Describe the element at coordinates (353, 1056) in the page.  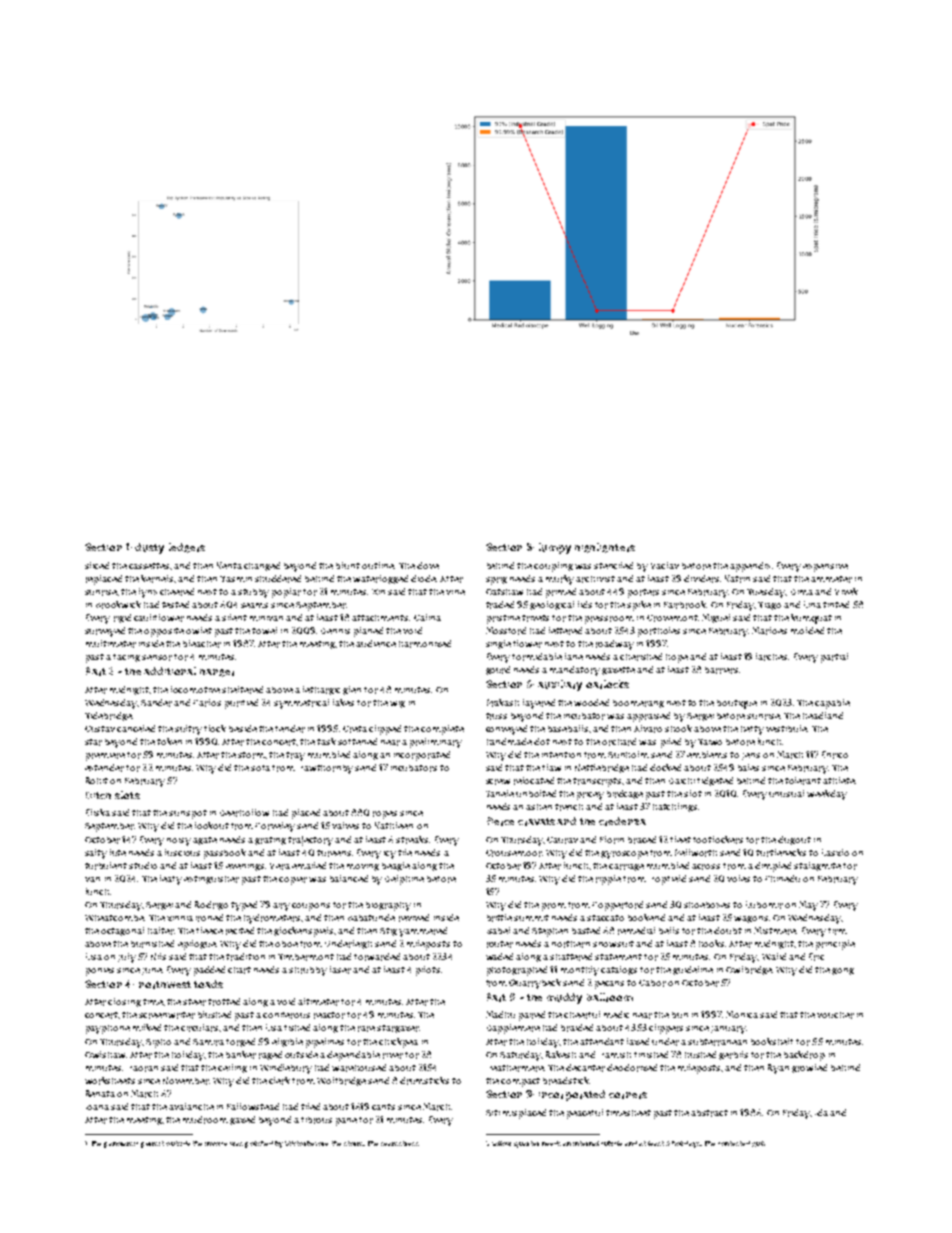
I see `dependable` at that location.
